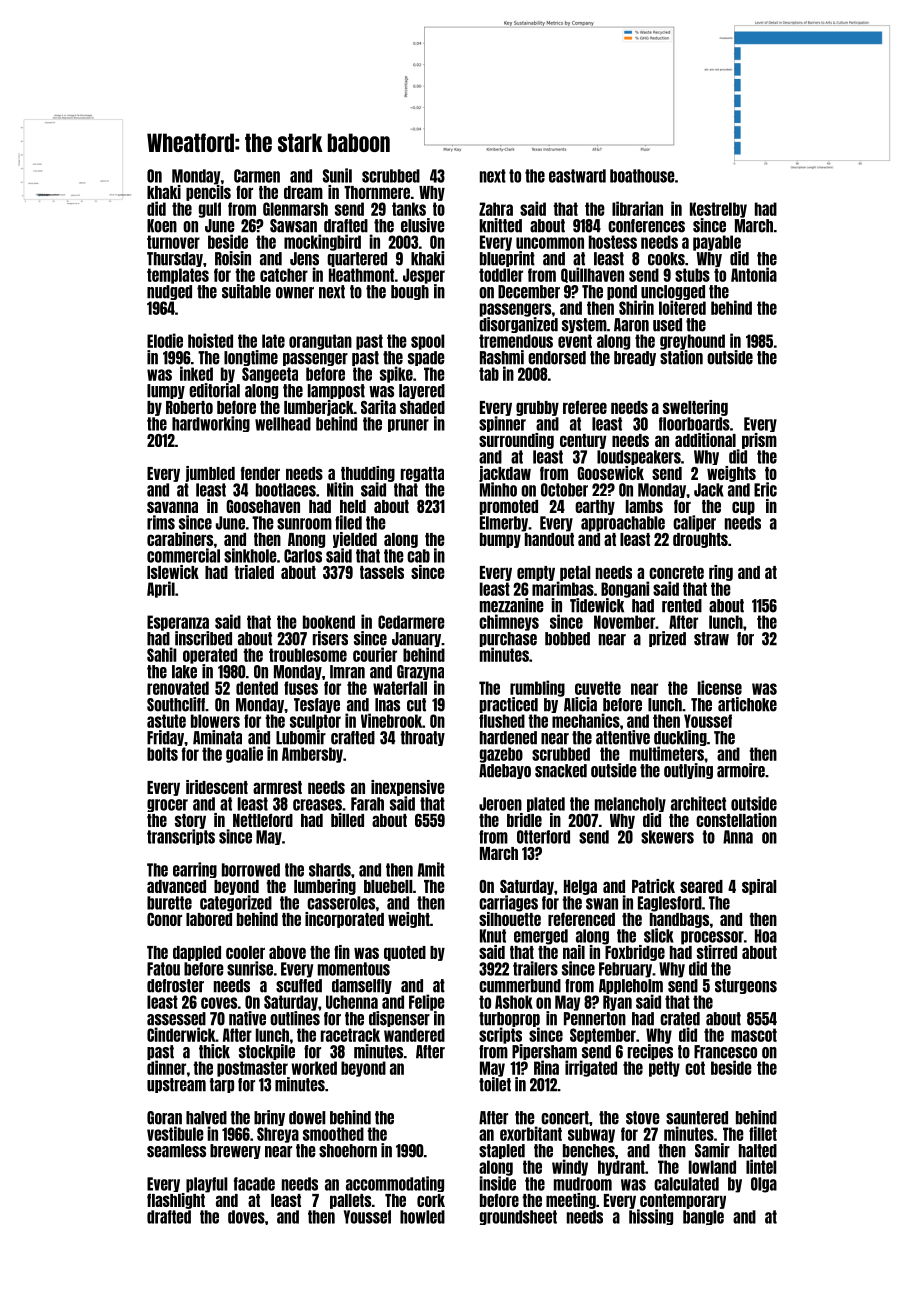 The height and width of the screenshot is (1314, 924). What do you see at coordinates (236, 903) in the screenshot?
I see `categorized` at bounding box center [236, 903].
